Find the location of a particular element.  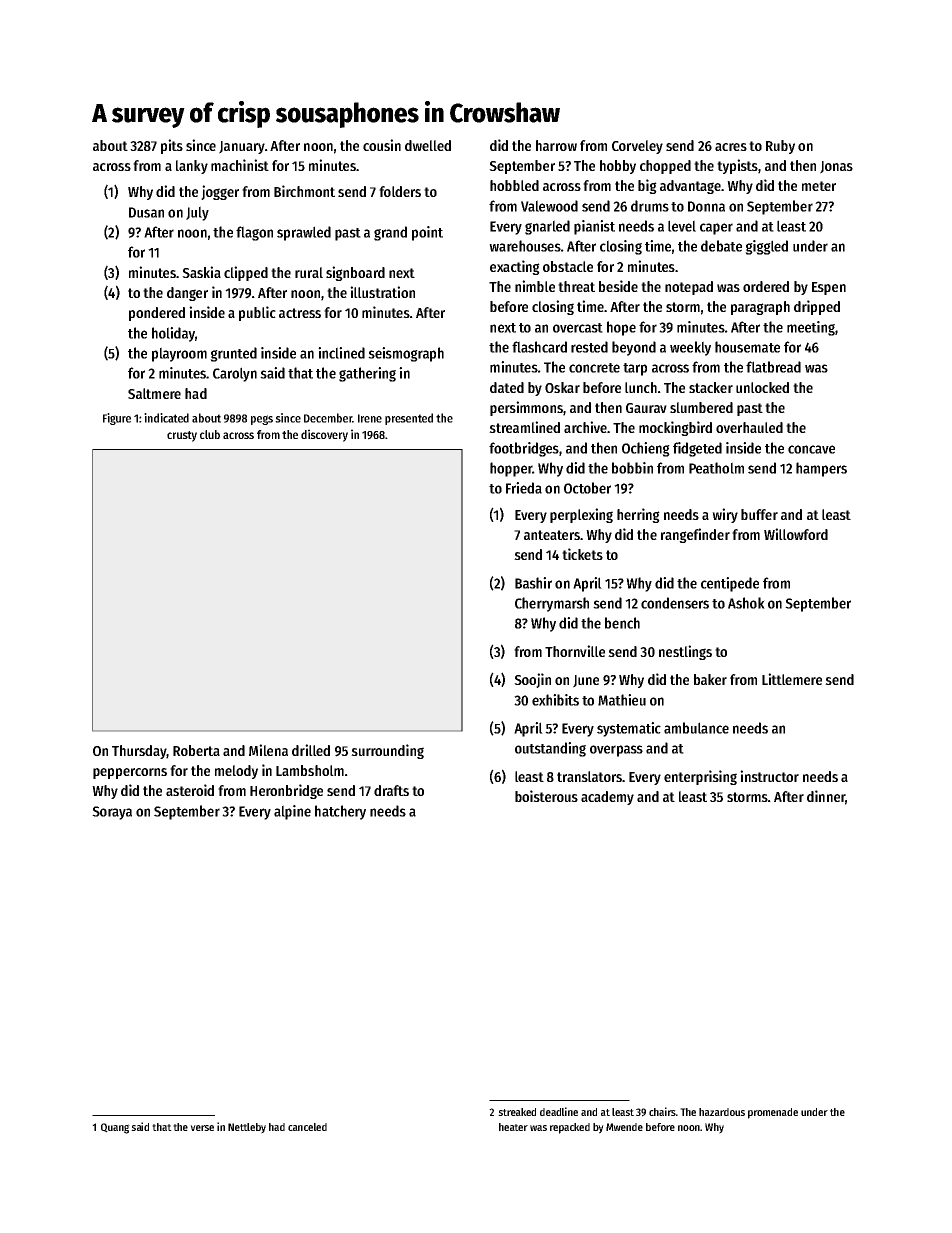

verse is located at coordinates (202, 1128).
